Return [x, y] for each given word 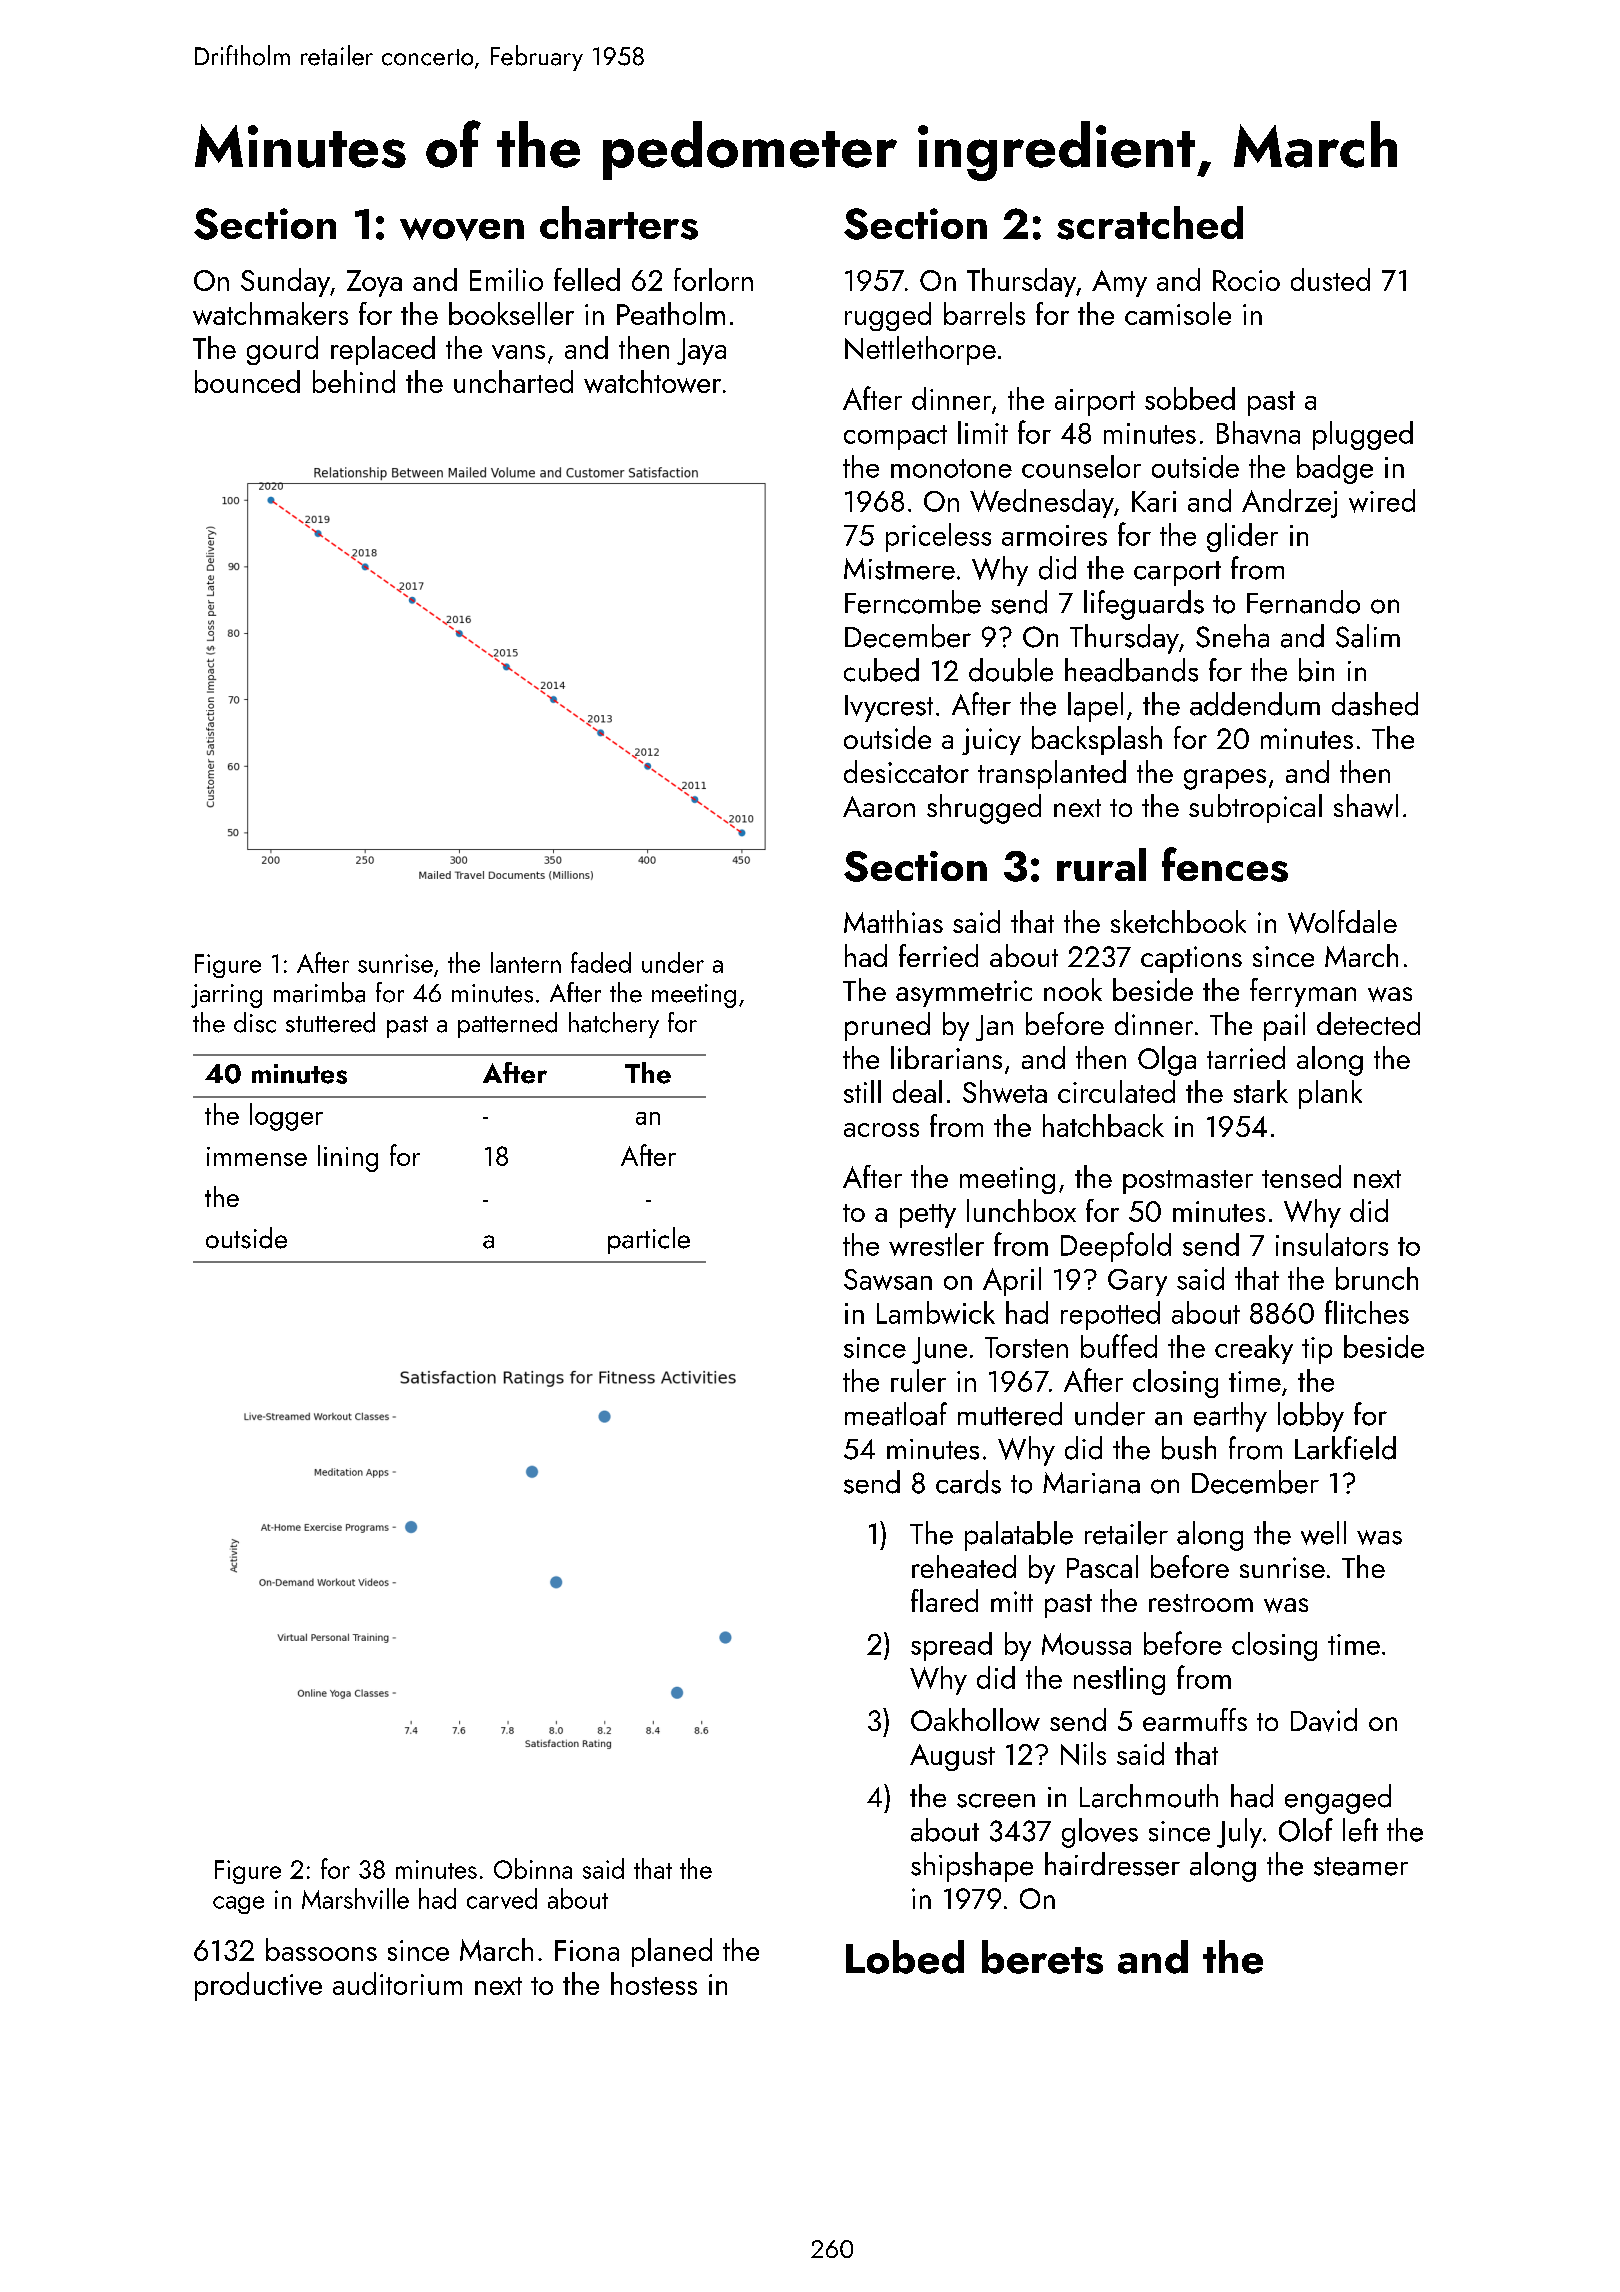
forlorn [713, 279]
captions [1191, 959]
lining [348, 1158]
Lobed [905, 1957]
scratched [1150, 223]
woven [462, 229]
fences [1225, 864]
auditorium [397, 1983]
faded [601, 962]
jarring [226, 996]
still [862, 1091]
